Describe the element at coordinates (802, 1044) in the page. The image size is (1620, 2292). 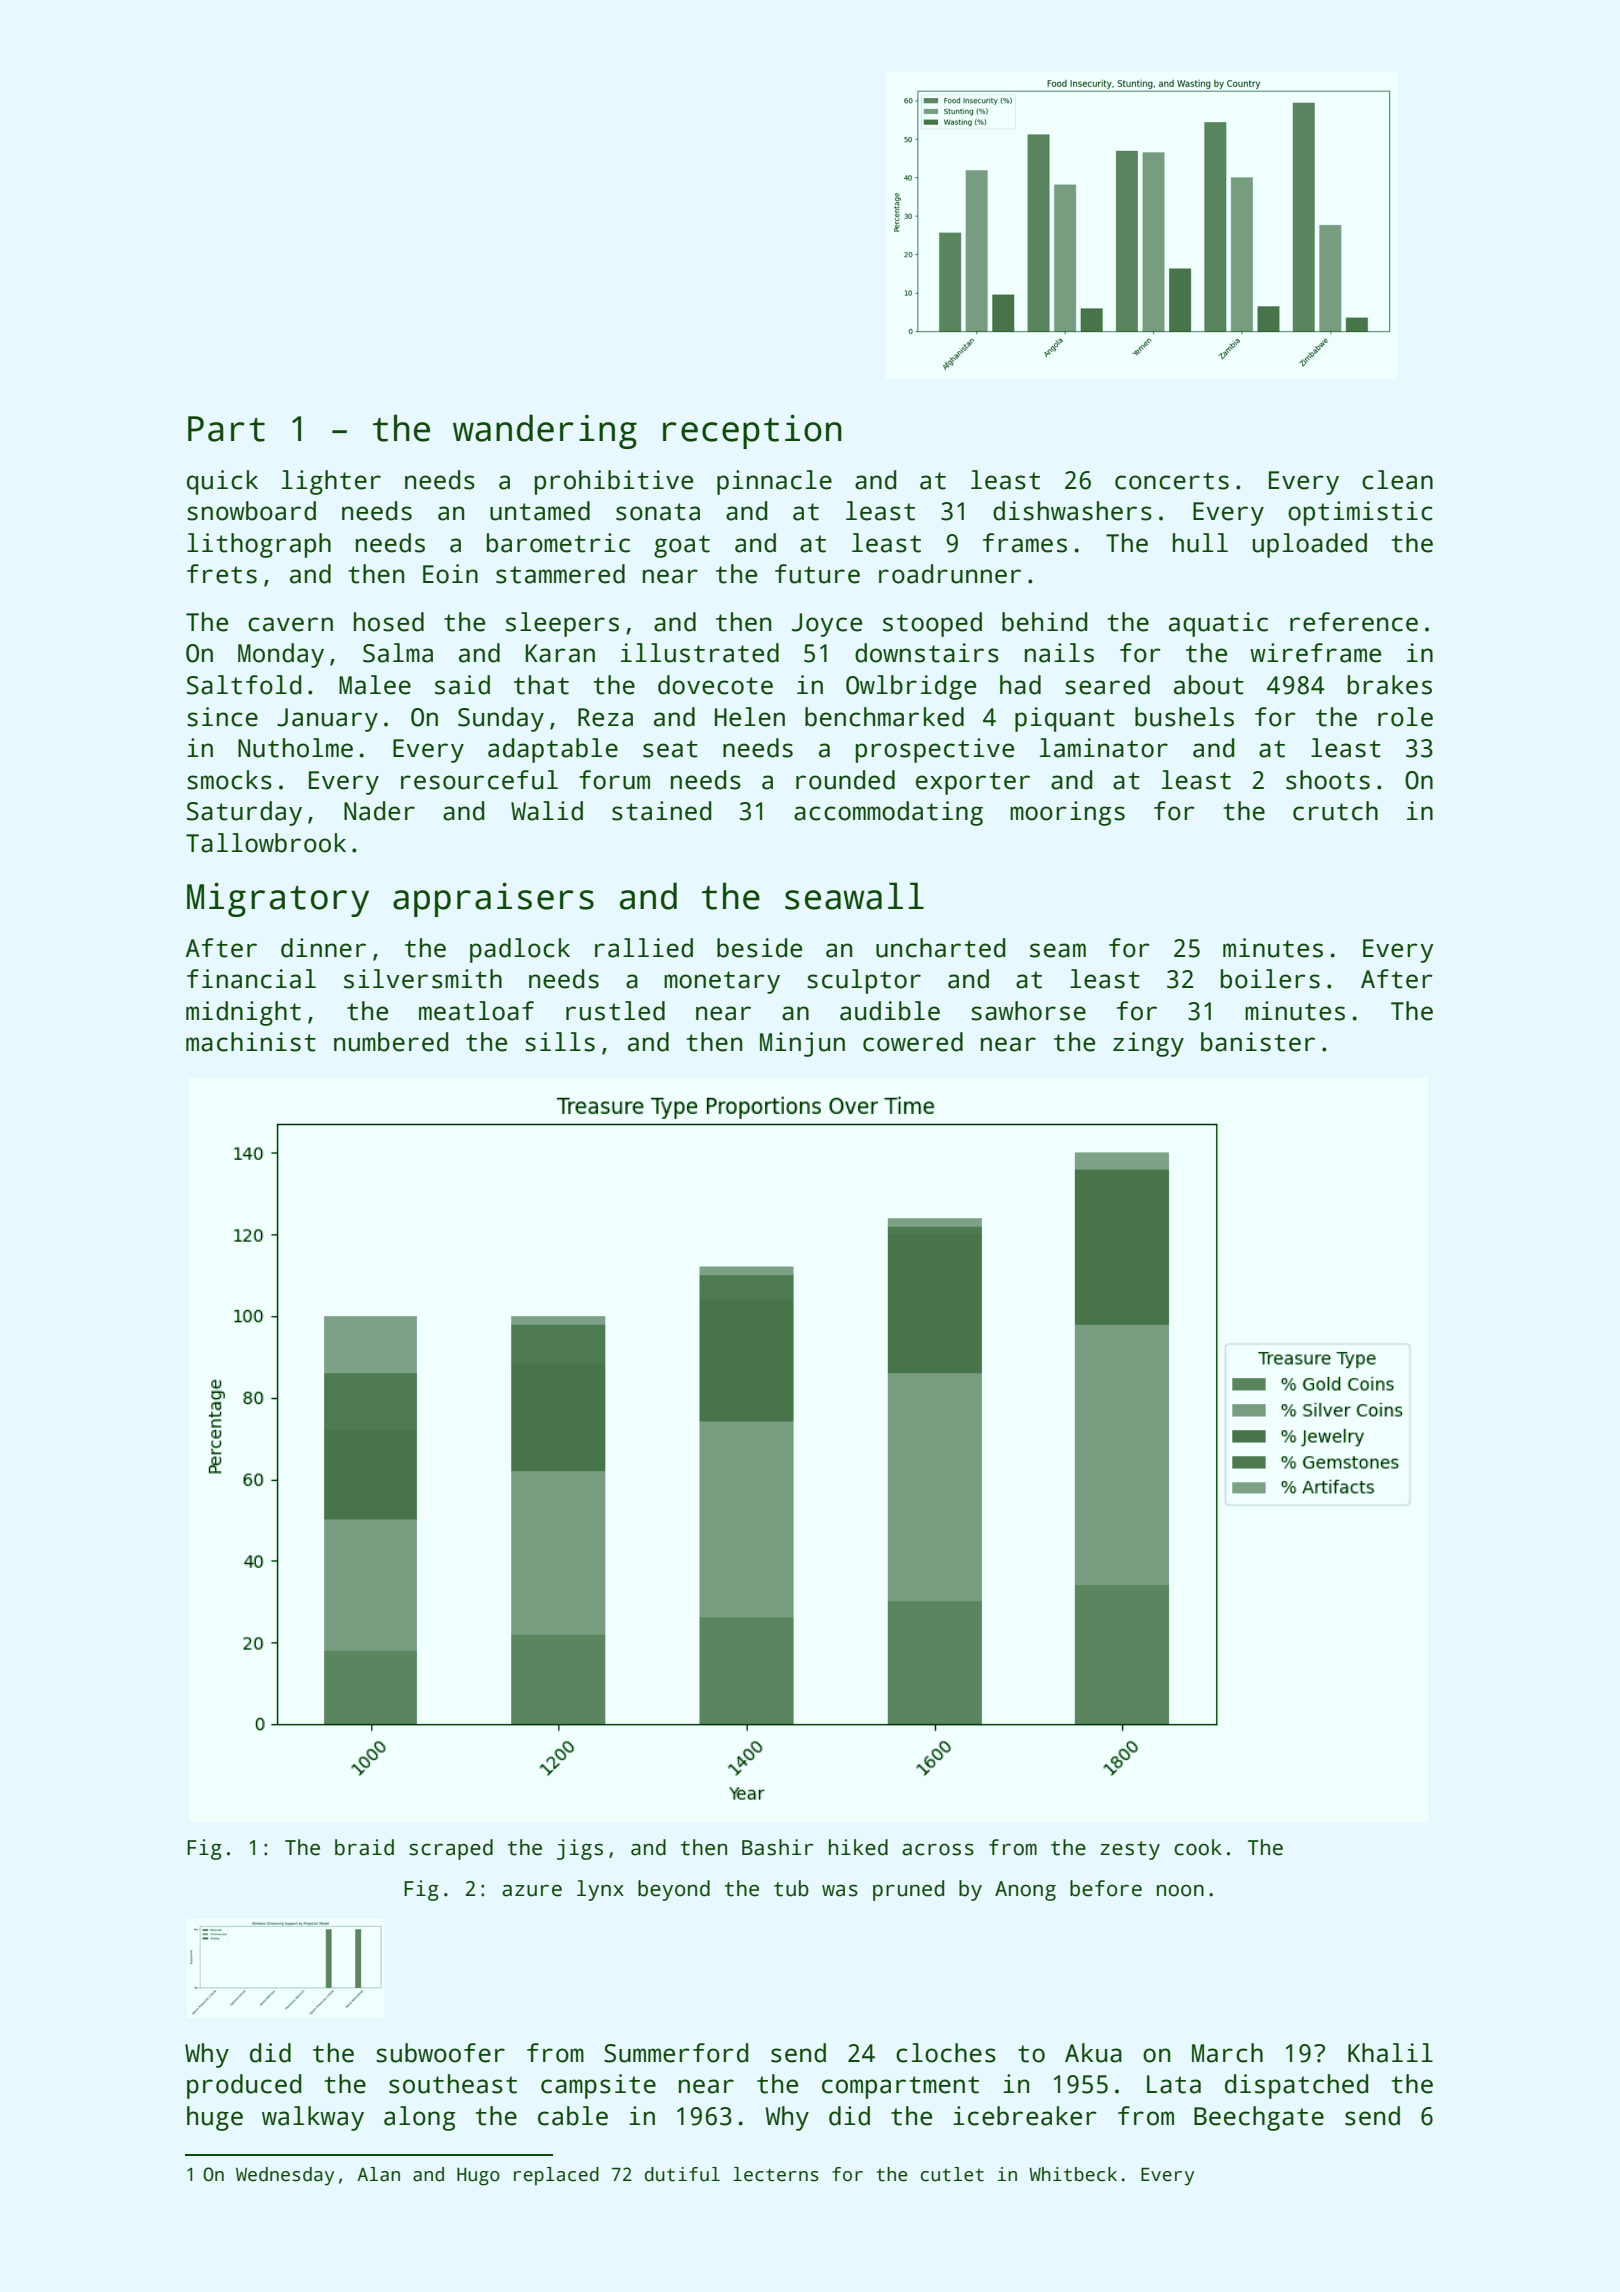
I see `Minjun` at that location.
